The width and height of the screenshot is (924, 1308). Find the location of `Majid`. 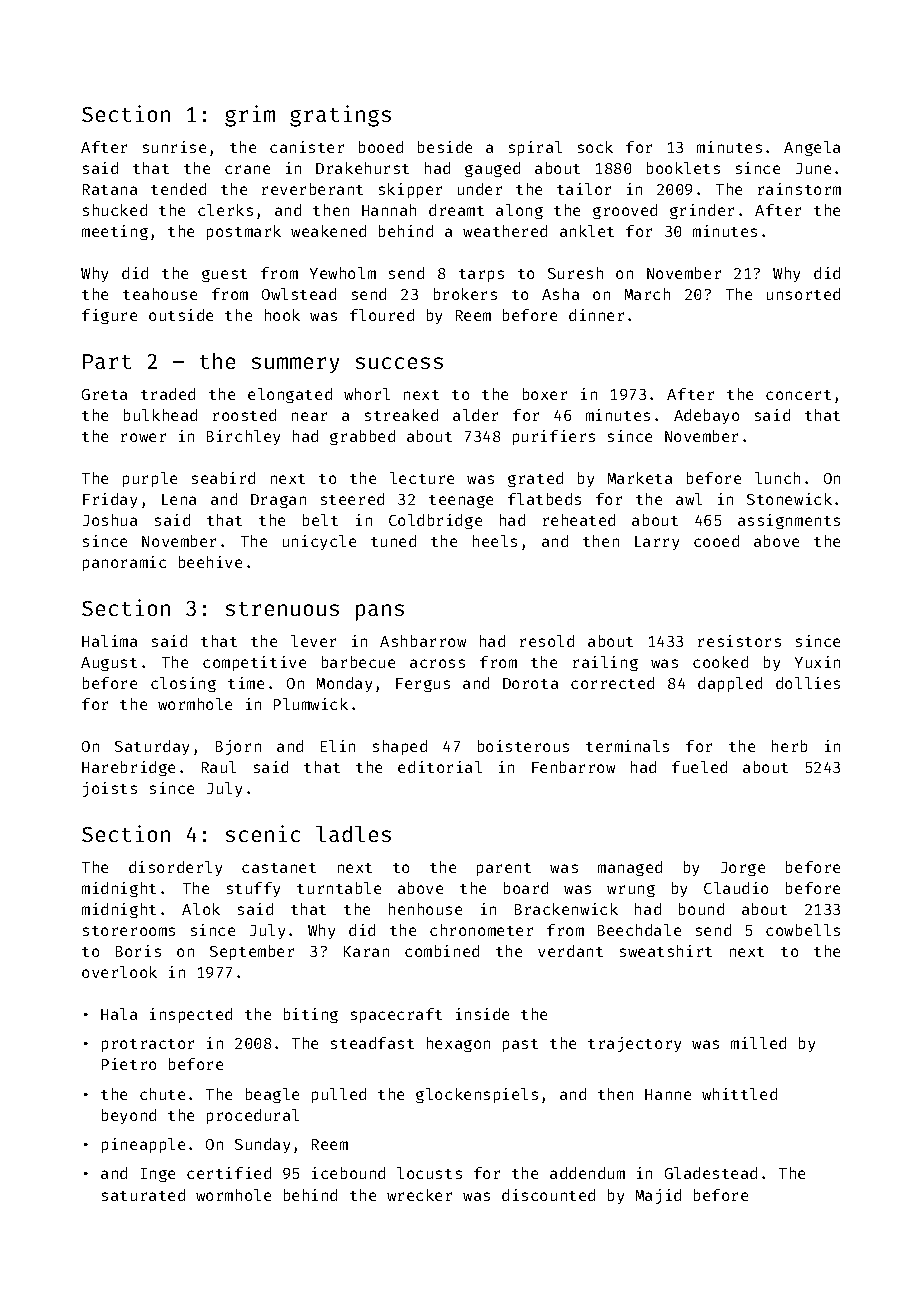

Majid is located at coordinates (658, 1196).
